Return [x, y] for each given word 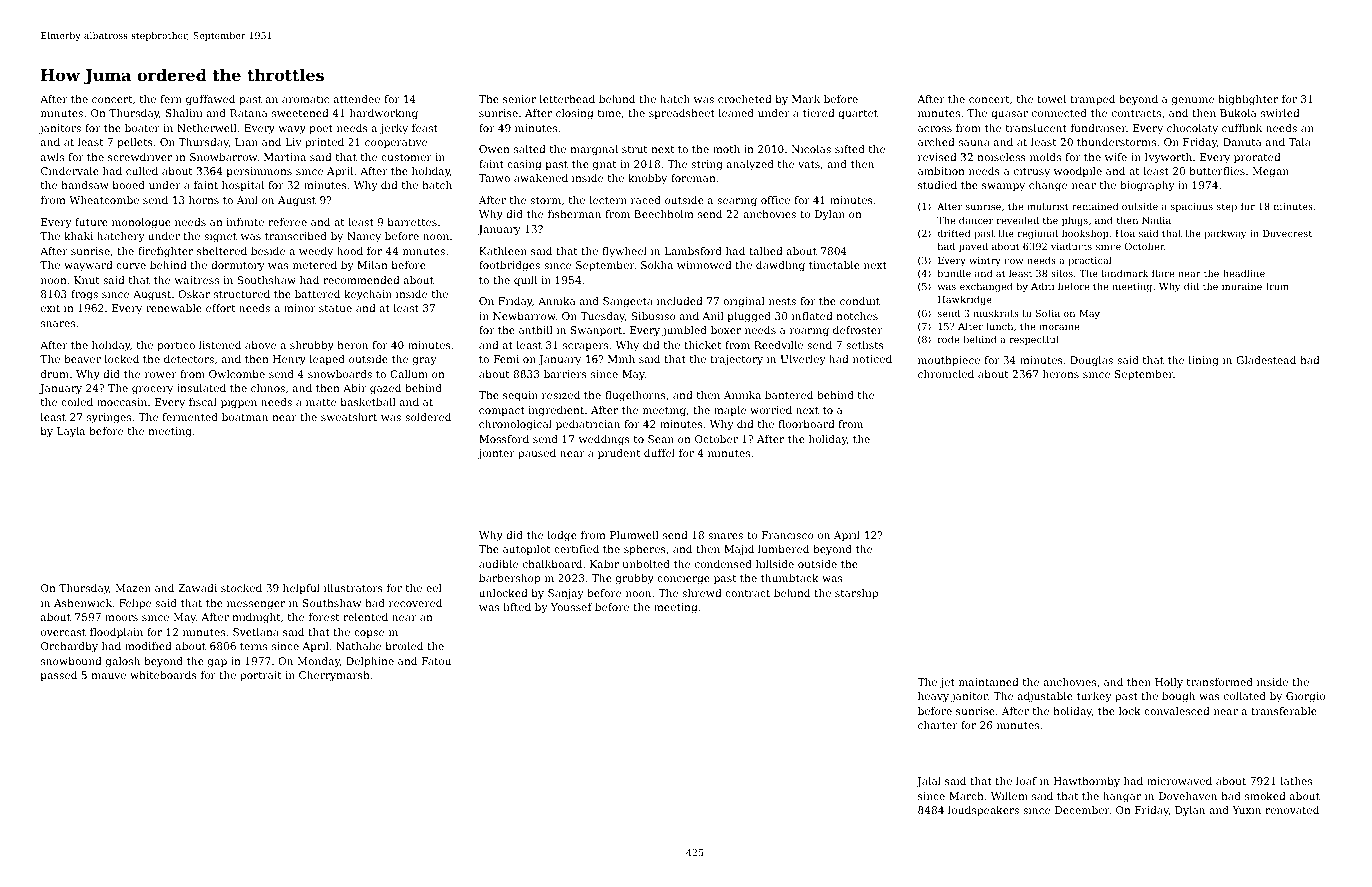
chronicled [946, 374]
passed [59, 676]
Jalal [928, 782]
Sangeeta [628, 302]
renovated [1292, 810]
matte [321, 402]
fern [171, 99]
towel [1051, 99]
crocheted [745, 99]
